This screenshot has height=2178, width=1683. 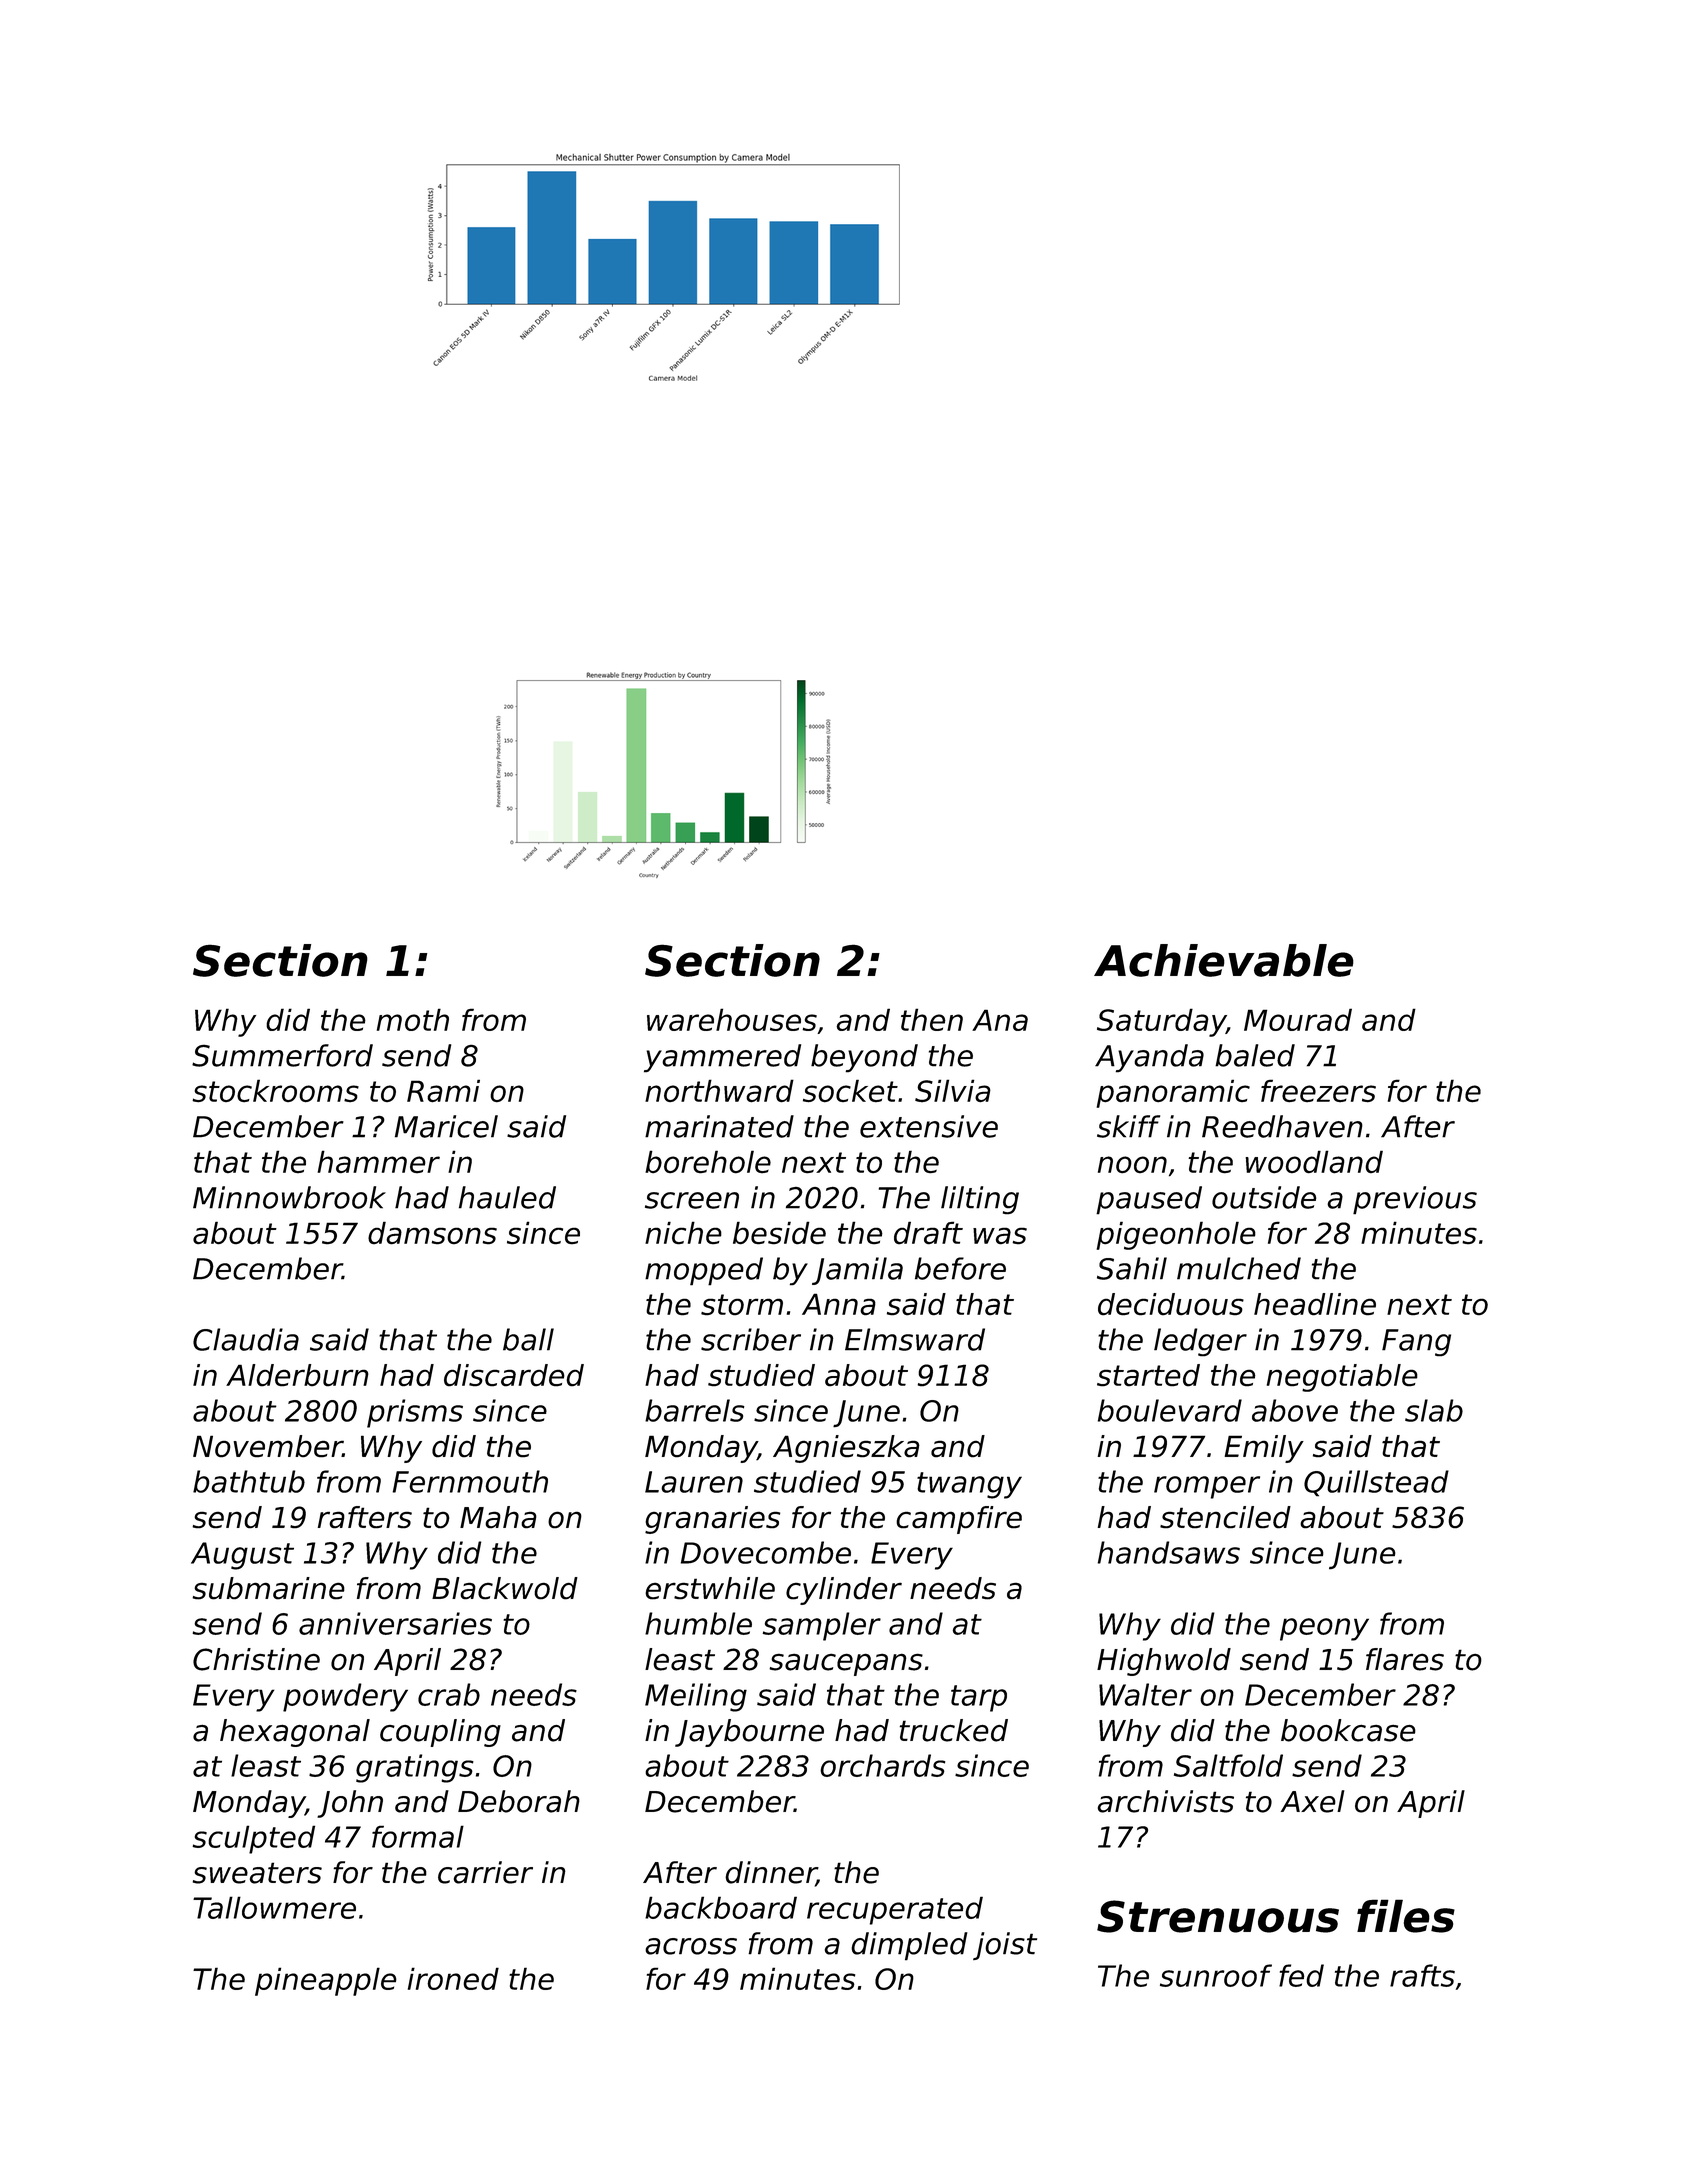 What do you see at coordinates (418, 1836) in the screenshot?
I see `formal` at bounding box center [418, 1836].
